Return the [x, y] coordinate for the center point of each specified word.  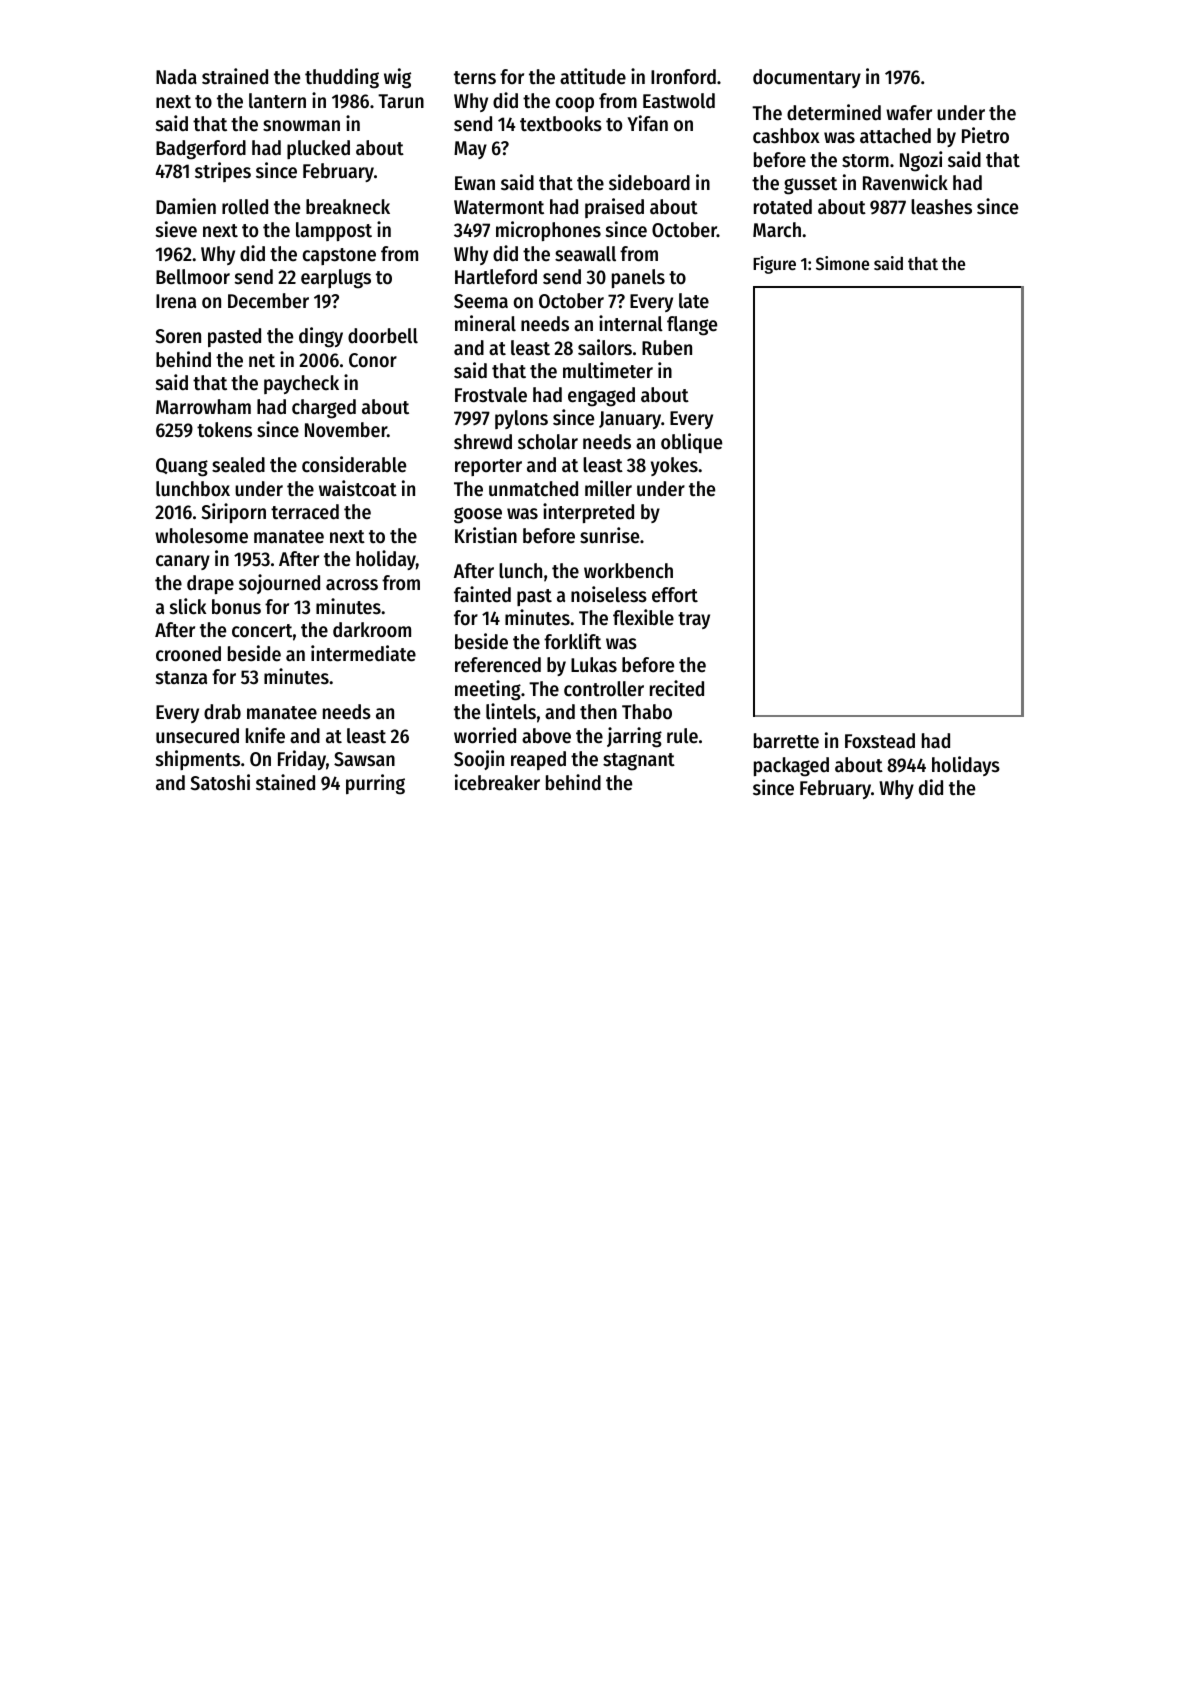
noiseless [609, 594]
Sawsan [364, 759]
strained [235, 76]
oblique [691, 443]
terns [475, 78]
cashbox [786, 136]
